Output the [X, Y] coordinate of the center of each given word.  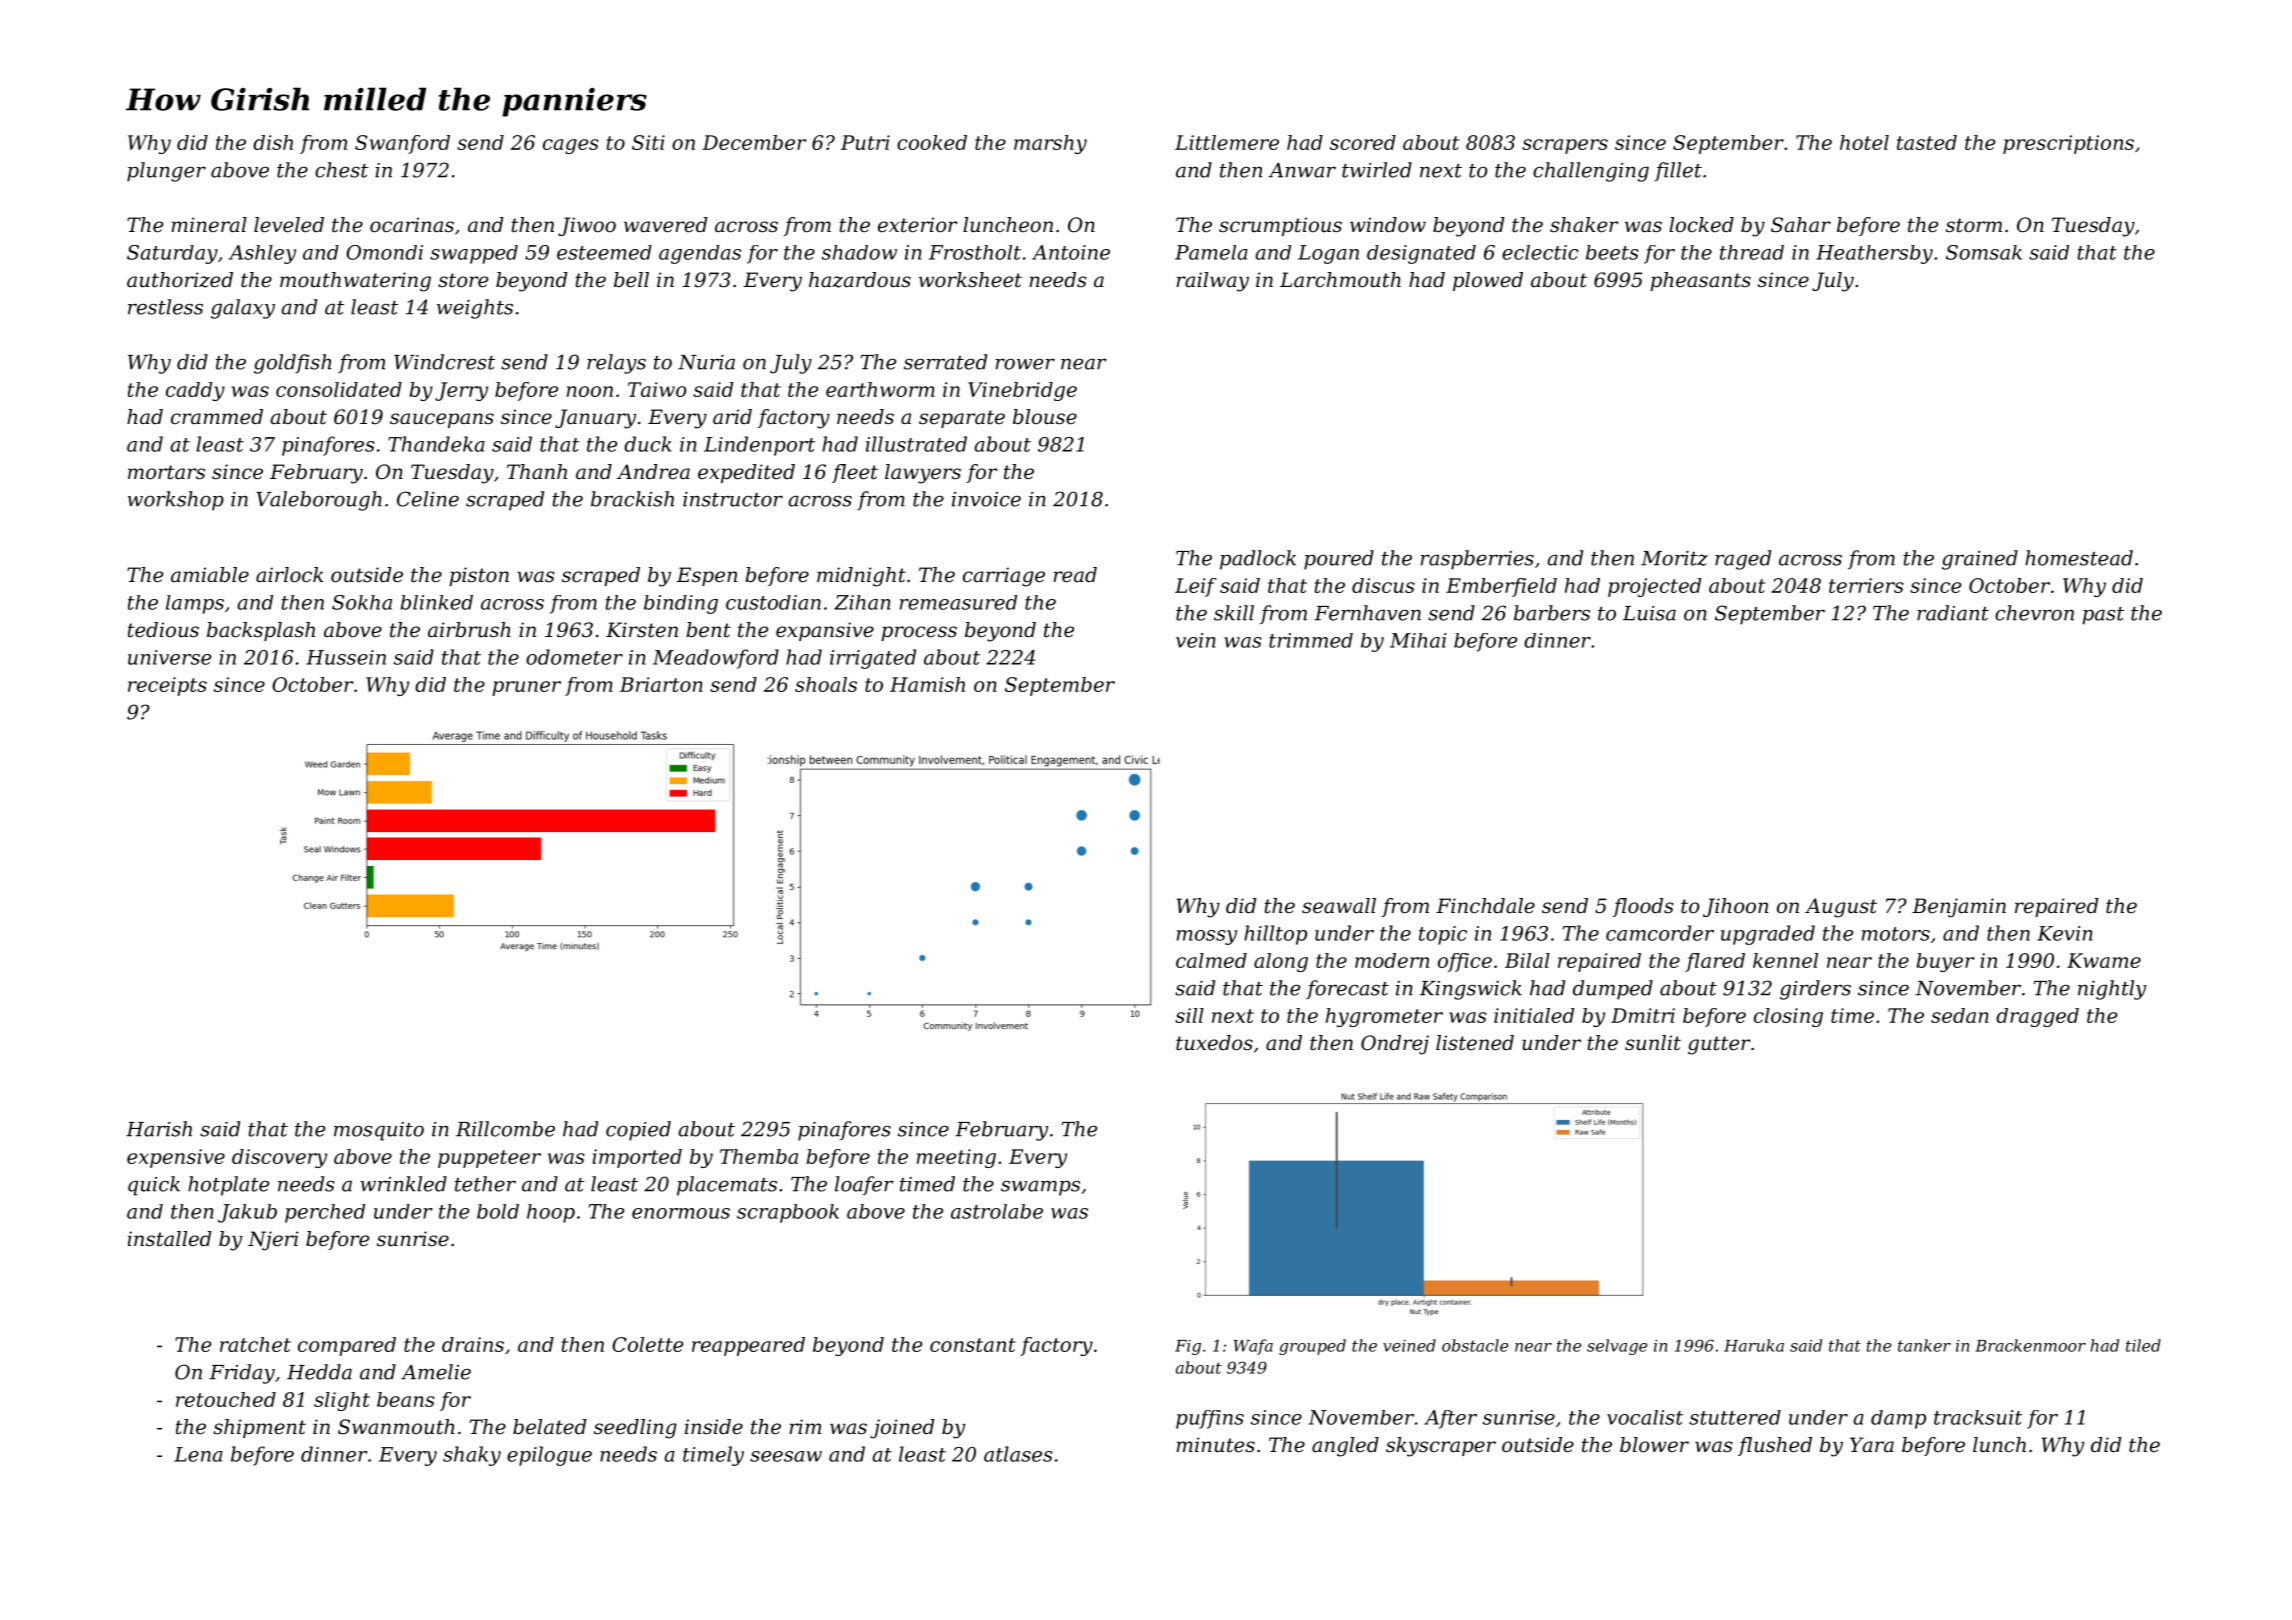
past [2103, 616]
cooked [932, 142]
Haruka [1754, 1345]
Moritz [1674, 558]
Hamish [927, 684]
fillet [1678, 171]
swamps [1040, 1188]
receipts [167, 686]
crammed [217, 417]
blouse [1045, 417]
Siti [648, 142]
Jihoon [1735, 907]
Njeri [273, 1241]
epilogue [549, 1456]
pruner [526, 688]
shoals [826, 684]
